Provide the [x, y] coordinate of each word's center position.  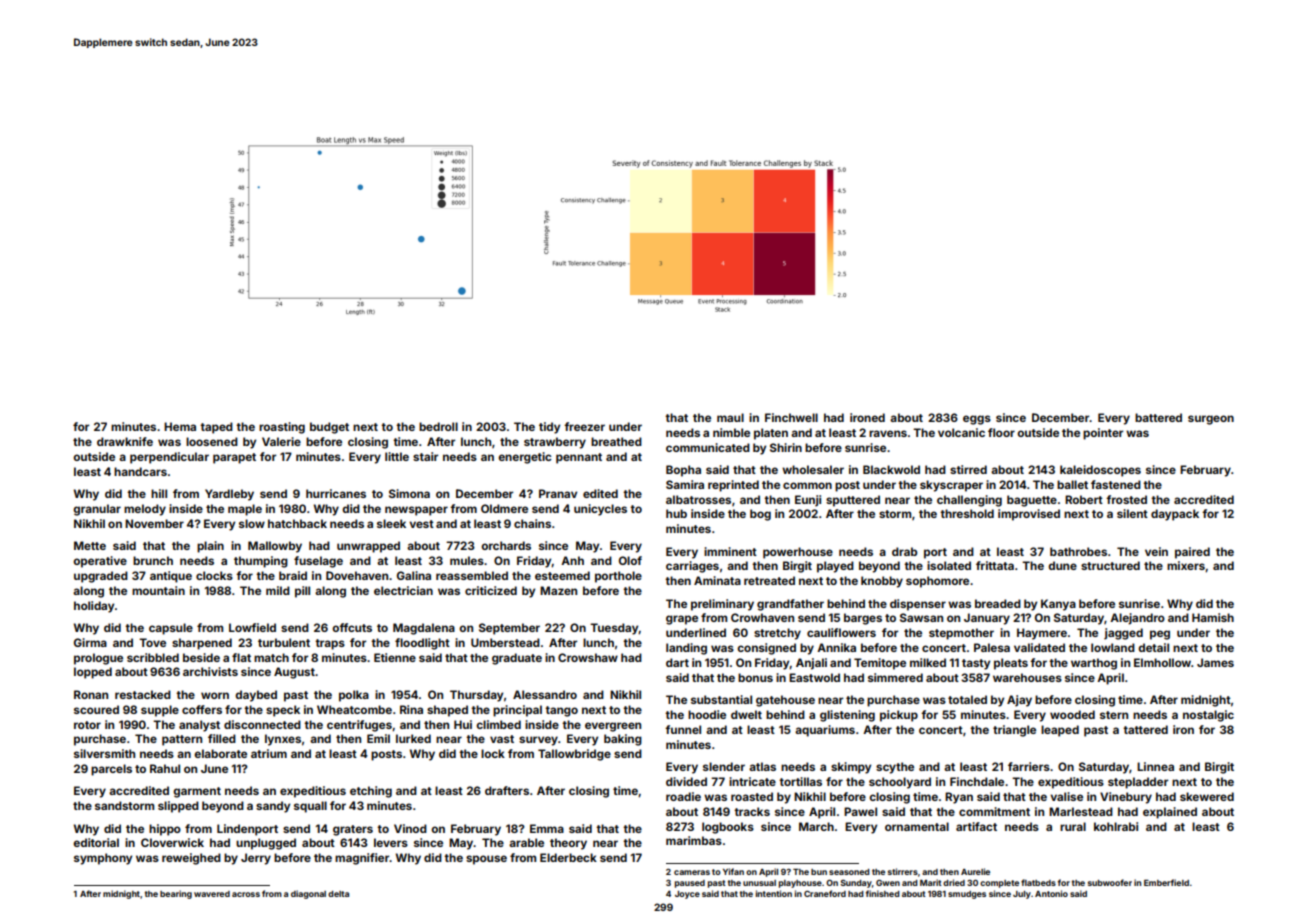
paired [1192, 553]
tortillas [800, 781]
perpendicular [169, 458]
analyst [199, 726]
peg [1160, 635]
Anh [572, 560]
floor [1001, 432]
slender [724, 766]
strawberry [555, 443]
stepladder [1138, 783]
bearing [176, 894]
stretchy [777, 634]
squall [310, 807]
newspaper [416, 511]
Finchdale [977, 781]
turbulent [284, 642]
